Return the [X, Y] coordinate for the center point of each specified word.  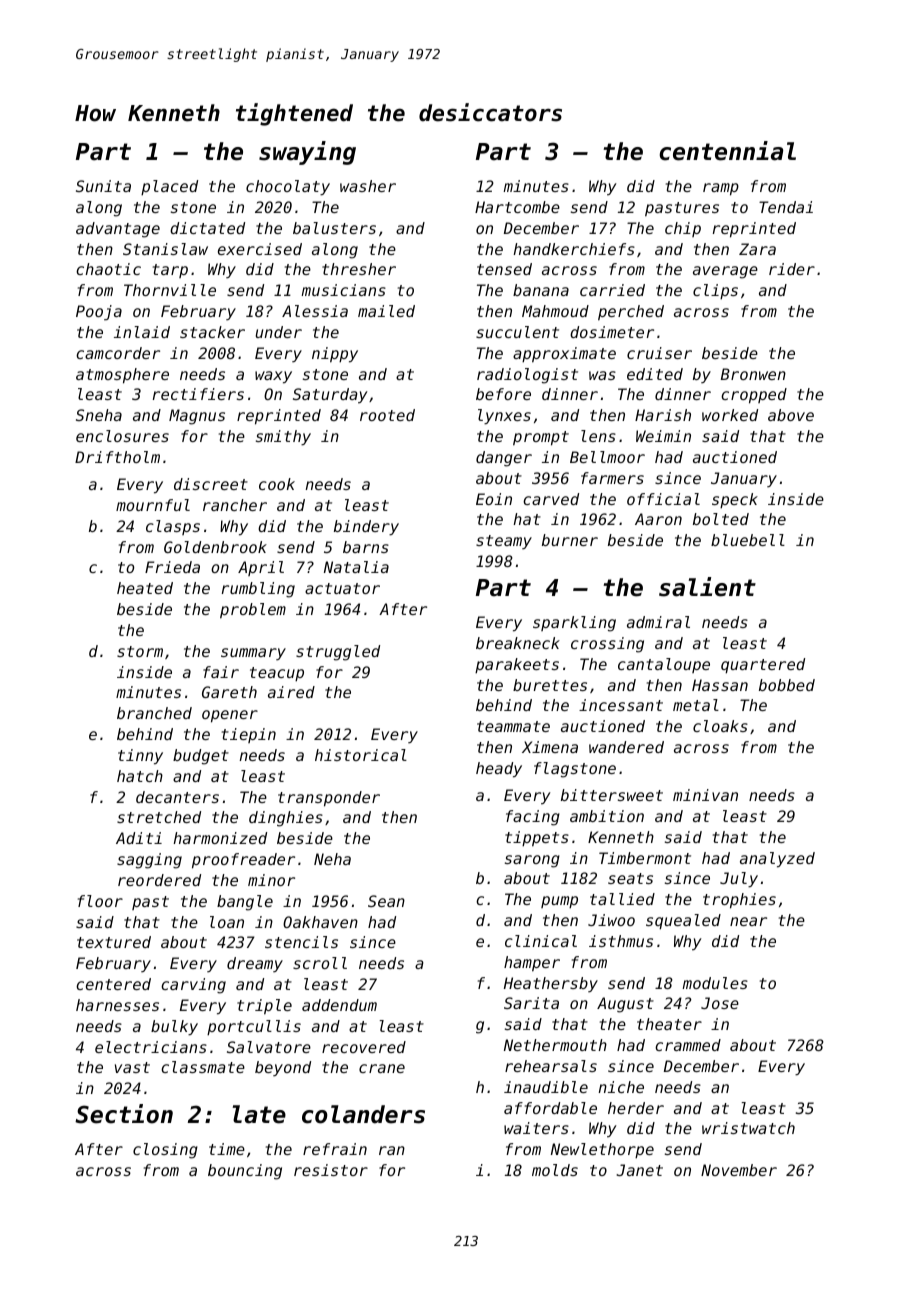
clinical [541, 941]
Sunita [103, 186]
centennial [728, 151]
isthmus [621, 941]
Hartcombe [517, 207]
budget [201, 757]
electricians [151, 1047]
